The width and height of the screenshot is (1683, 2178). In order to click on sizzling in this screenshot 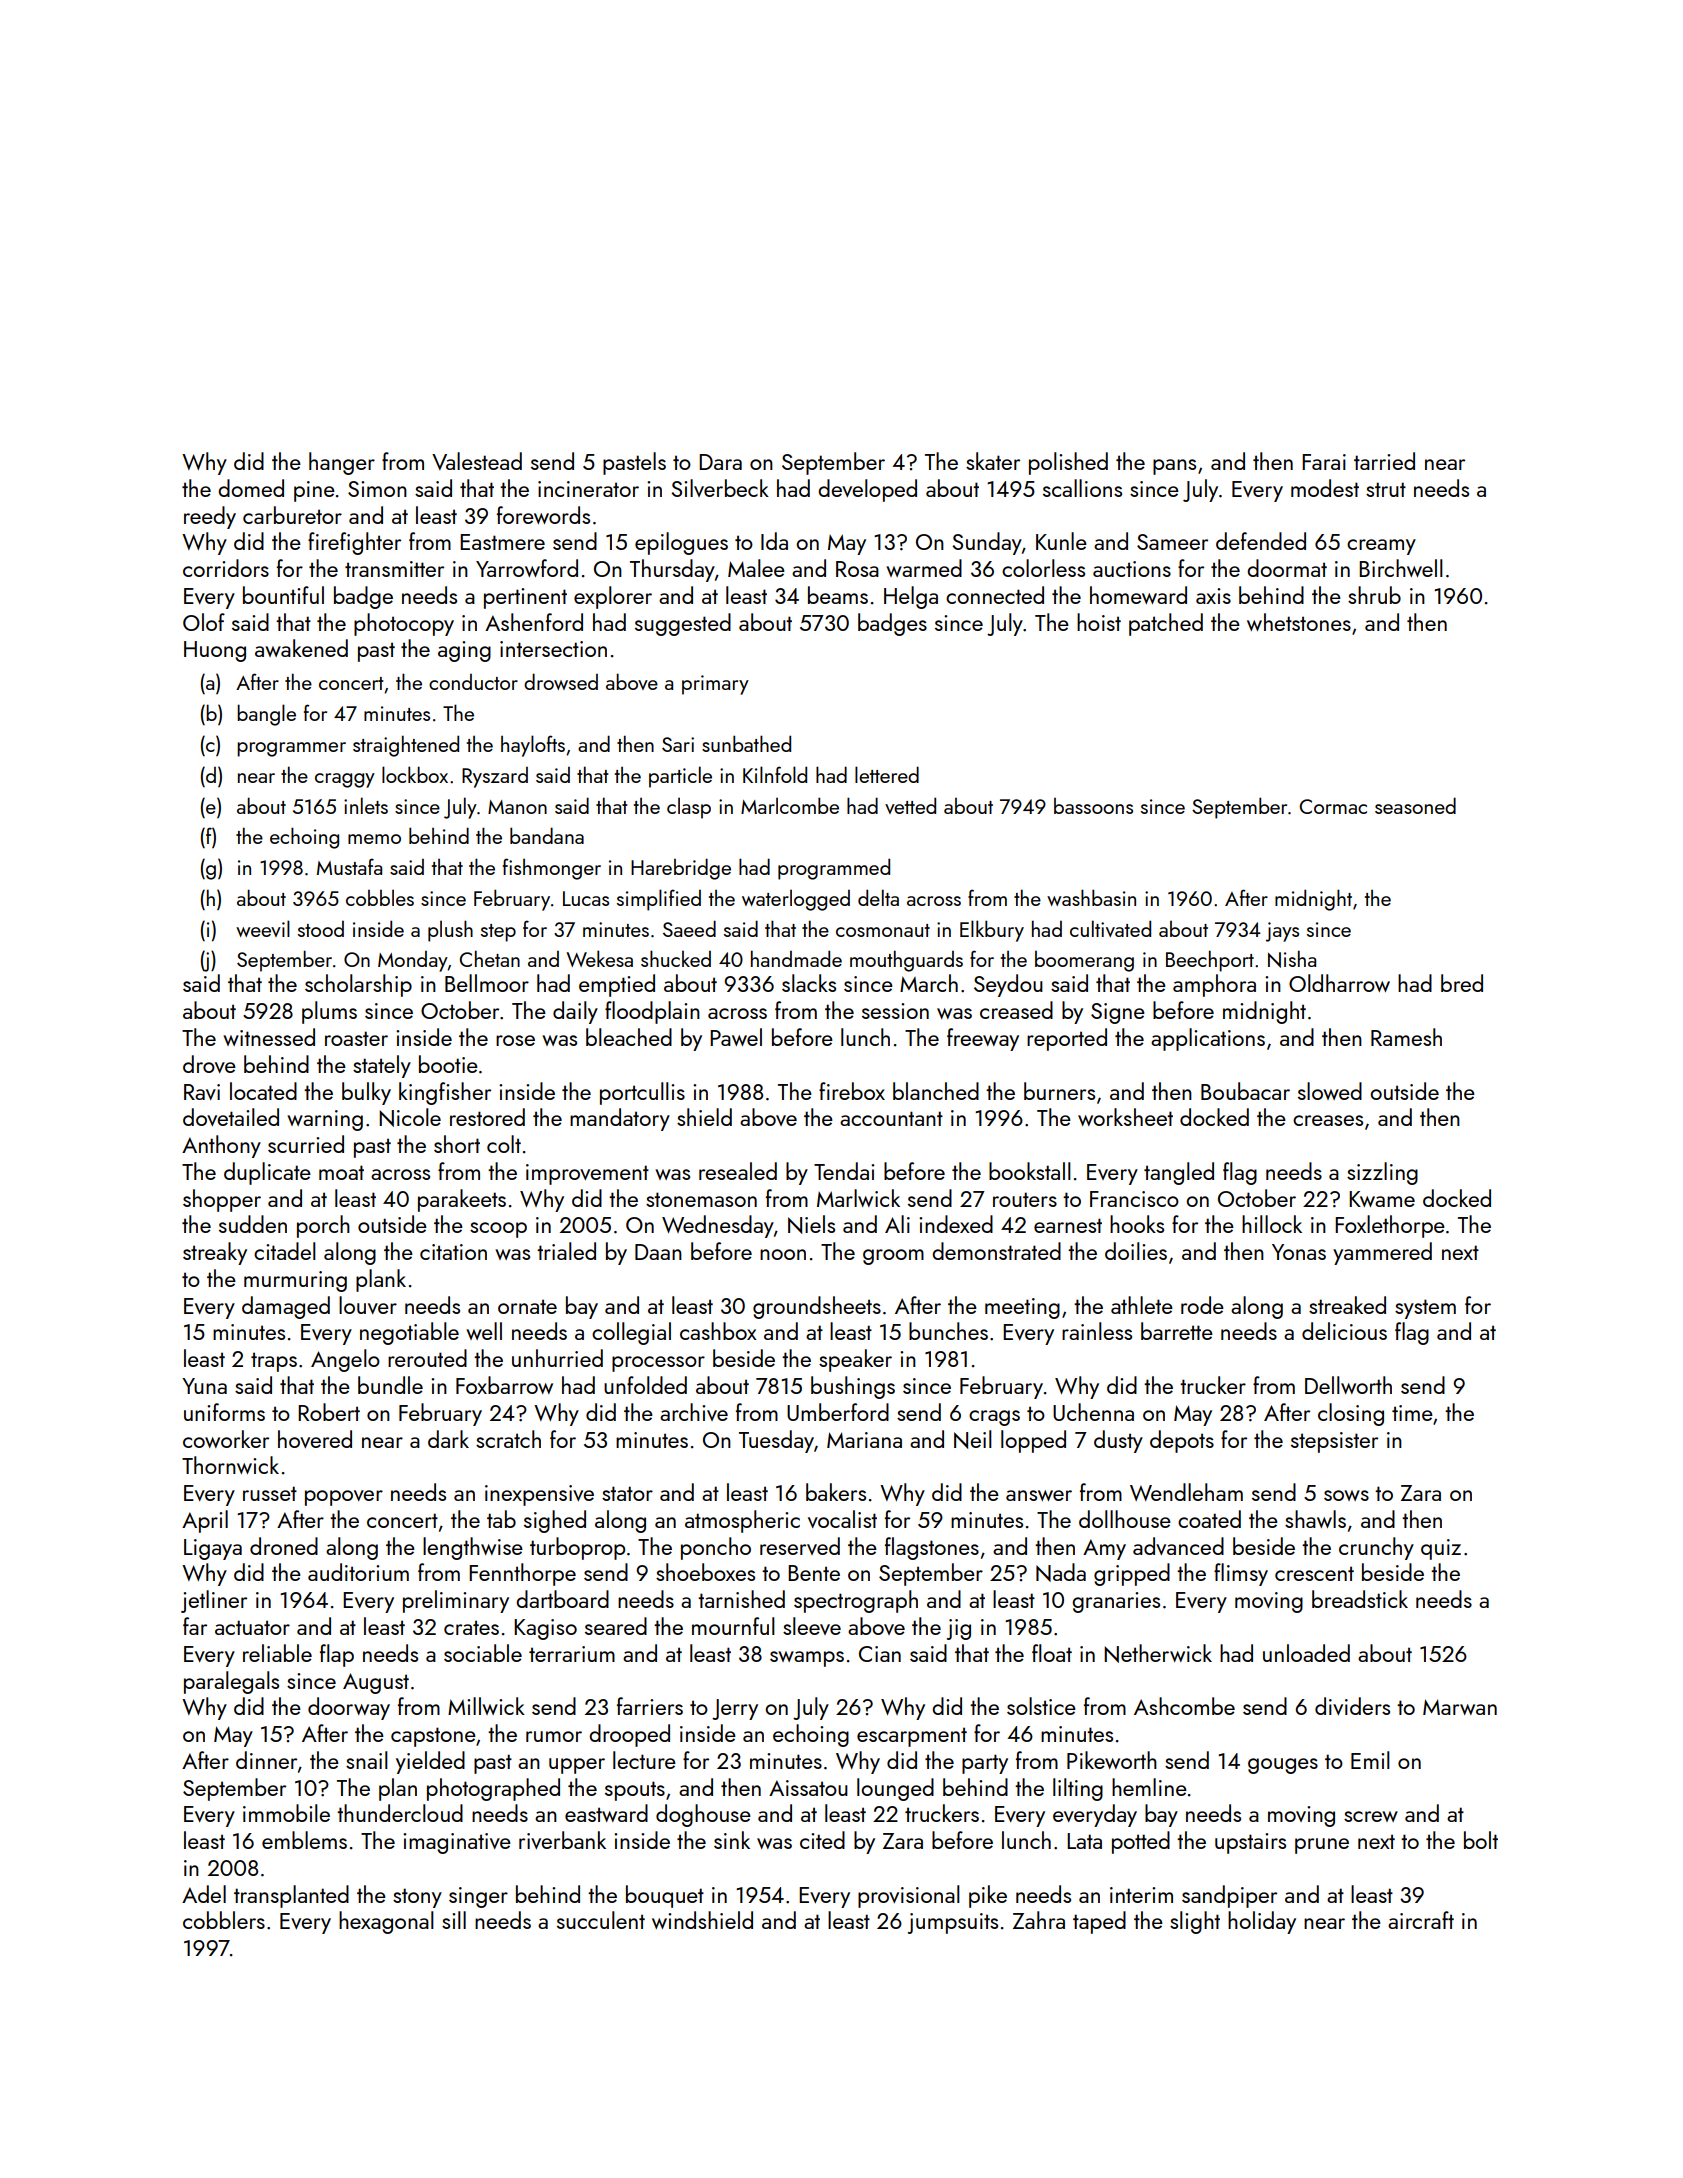, I will do `click(1382, 1173)`.
